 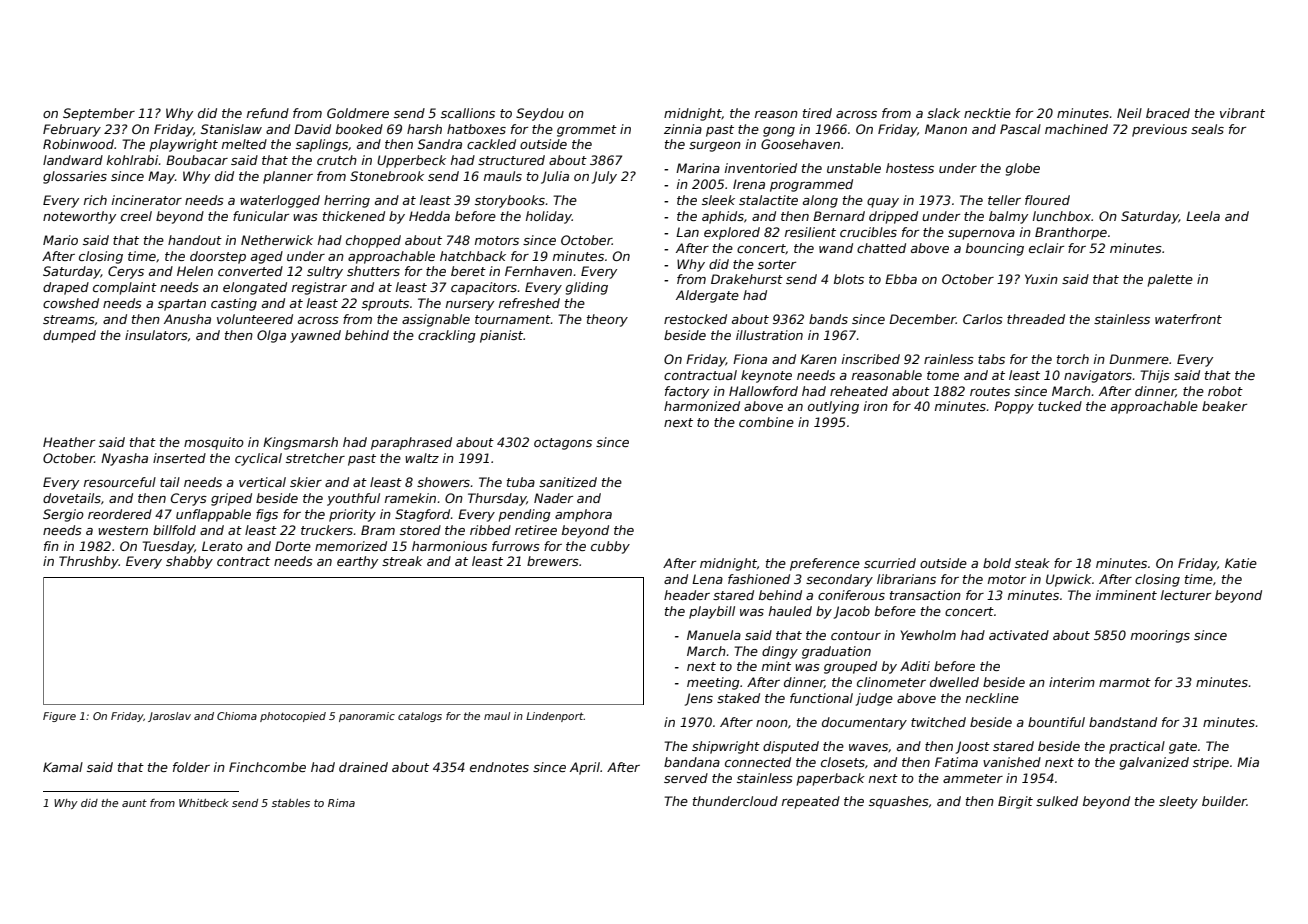 I want to click on Leela, so click(x=1203, y=216).
